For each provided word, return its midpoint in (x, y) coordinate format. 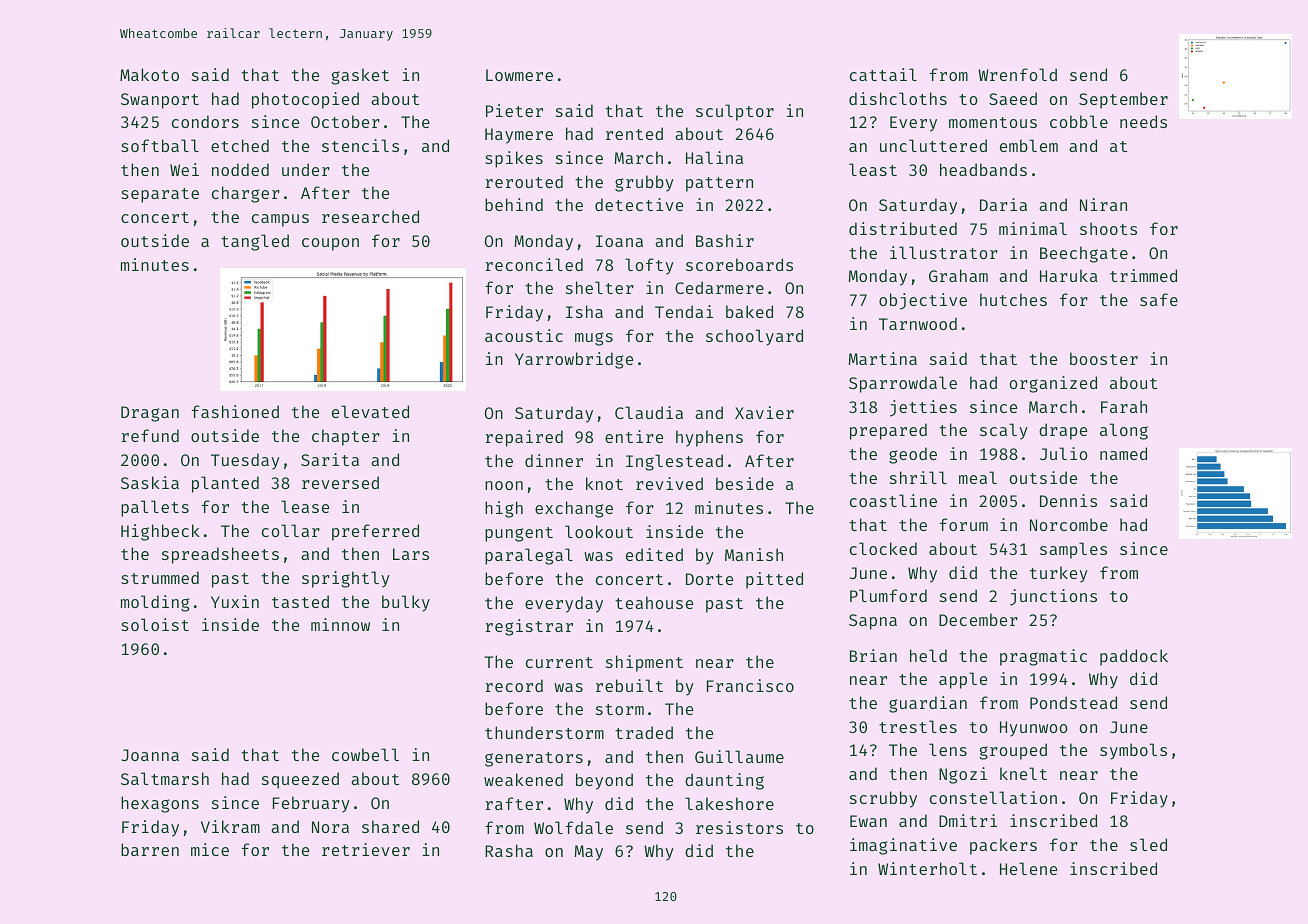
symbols (1133, 751)
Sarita (330, 459)
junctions (1053, 597)
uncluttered (933, 145)
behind (514, 204)
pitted (774, 580)
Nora (330, 827)
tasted (300, 601)
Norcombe (1069, 524)
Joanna (150, 755)
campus (280, 220)
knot (604, 483)
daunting (724, 781)
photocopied (305, 100)
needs (1143, 121)
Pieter (514, 110)
